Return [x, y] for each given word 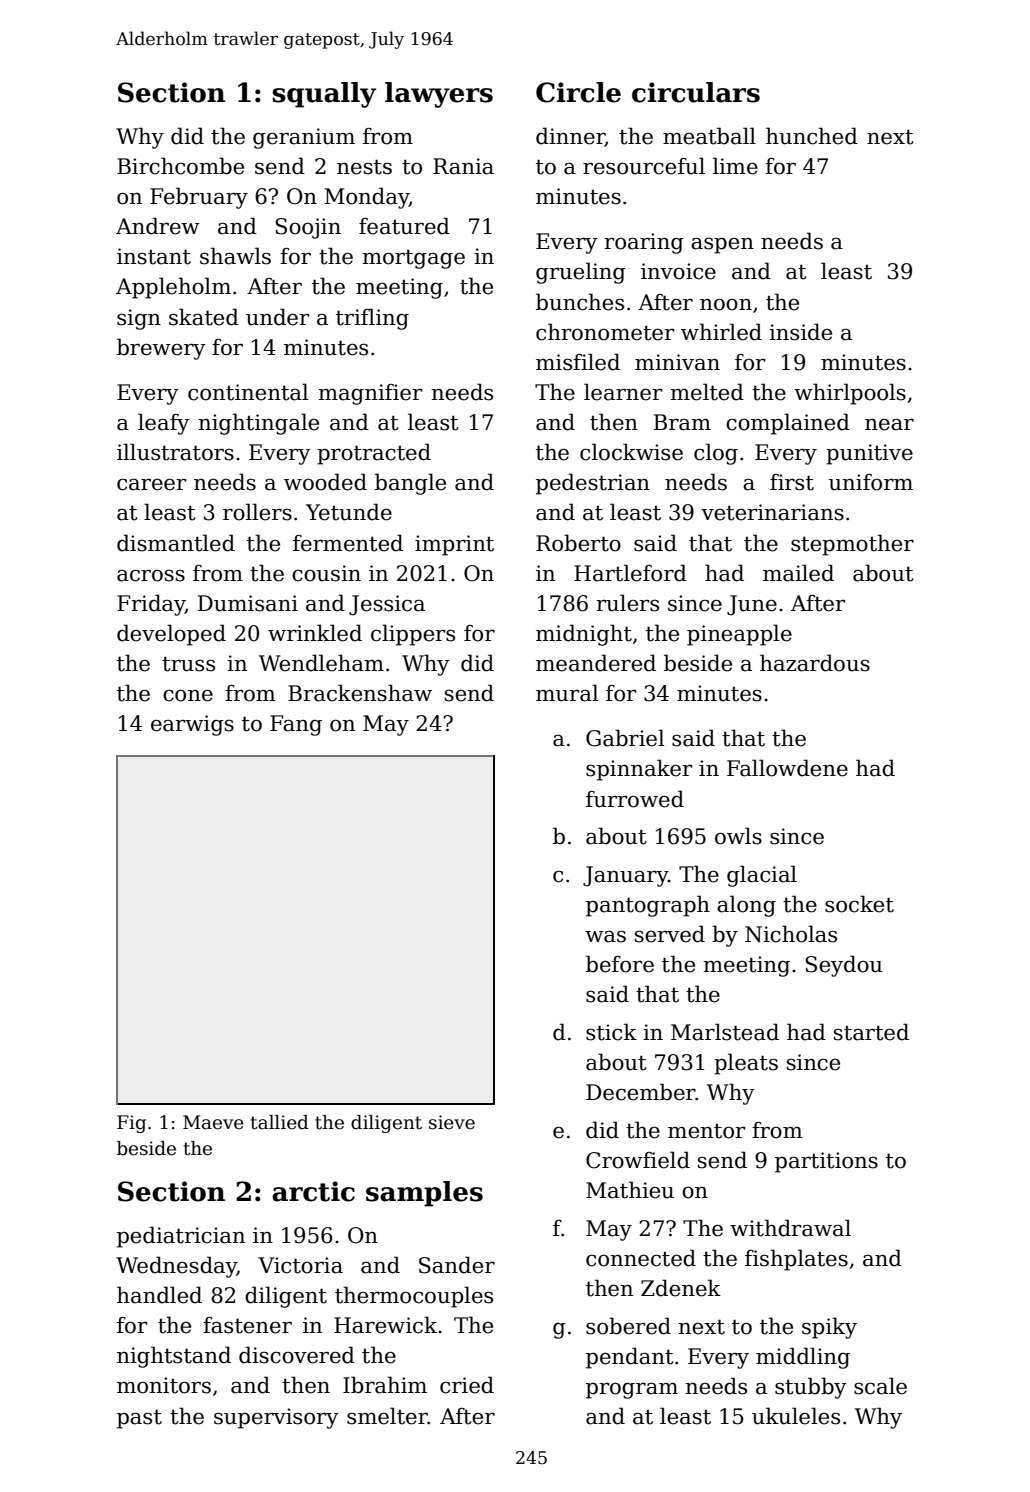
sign [139, 319]
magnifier [370, 394]
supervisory [276, 1418]
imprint [454, 545]
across [151, 575]
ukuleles [796, 1416]
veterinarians [772, 512]
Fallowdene [787, 768]
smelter [387, 1416]
